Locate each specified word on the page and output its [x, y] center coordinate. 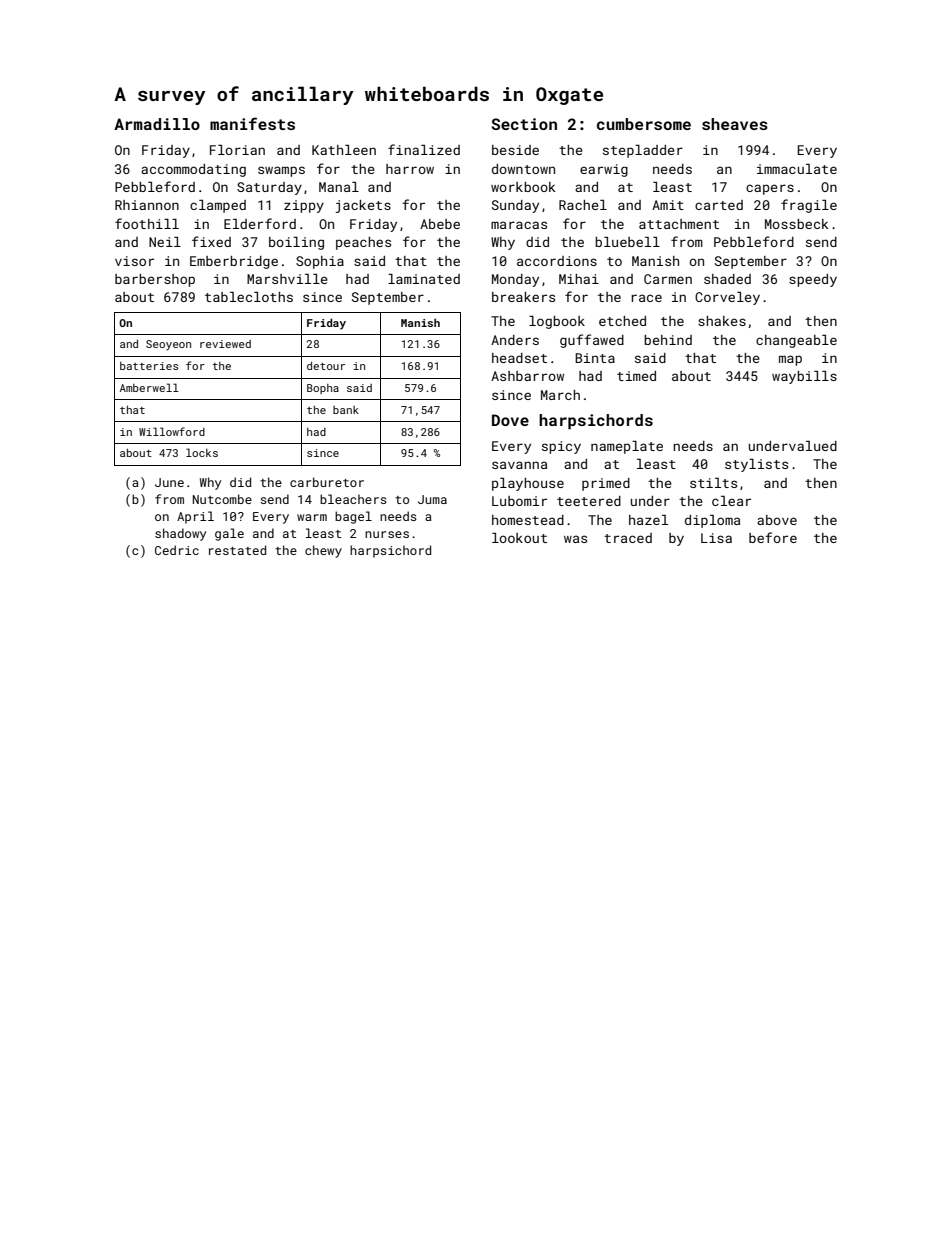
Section [524, 124]
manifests [252, 123]
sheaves [735, 124]
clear [731, 501]
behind [668, 340]
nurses [387, 534]
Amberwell [149, 387]
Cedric [177, 550]
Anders [515, 340]
